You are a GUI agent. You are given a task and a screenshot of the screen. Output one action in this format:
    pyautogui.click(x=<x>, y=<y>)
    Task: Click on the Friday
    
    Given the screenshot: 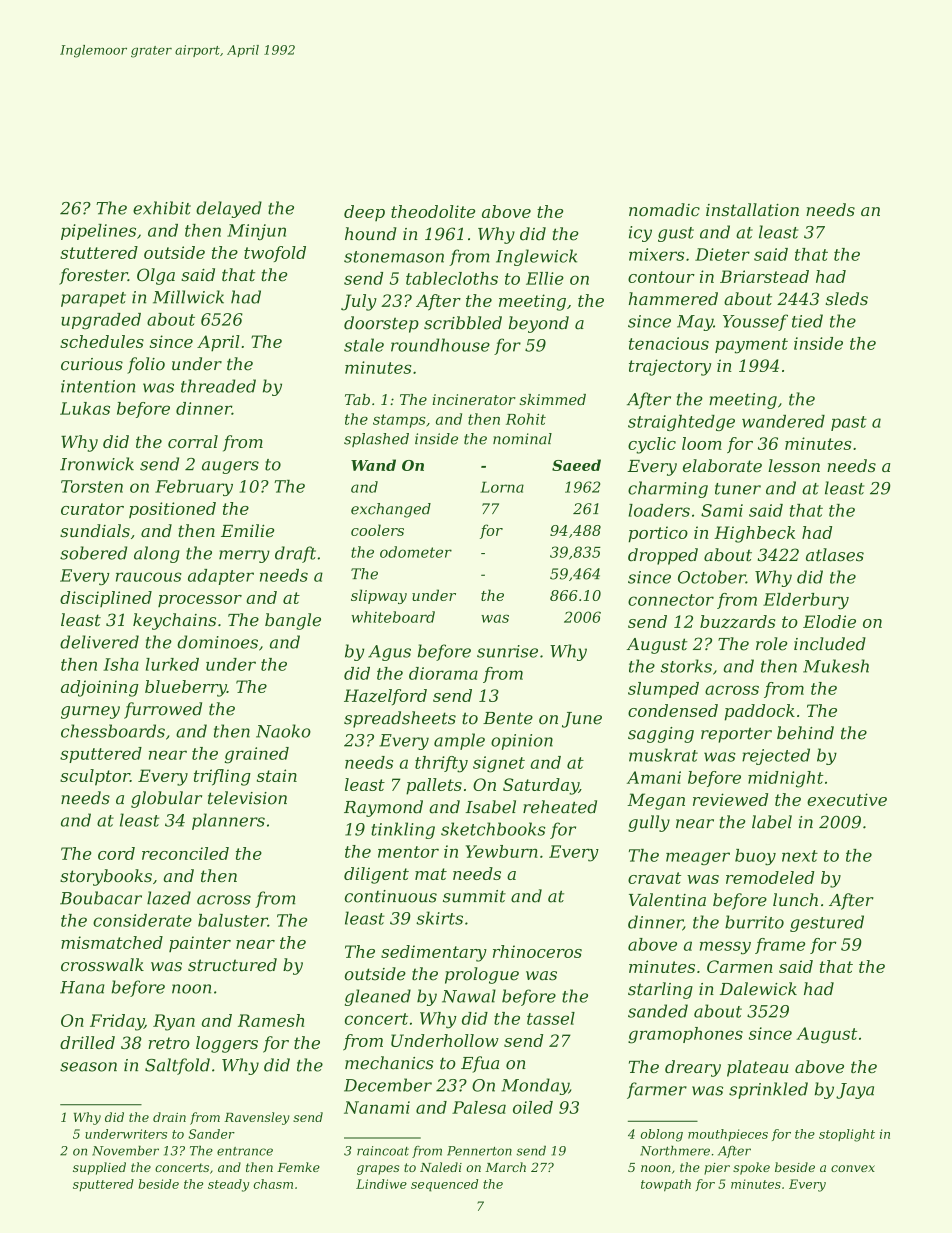 What is the action you would take?
    pyautogui.click(x=117, y=1022)
